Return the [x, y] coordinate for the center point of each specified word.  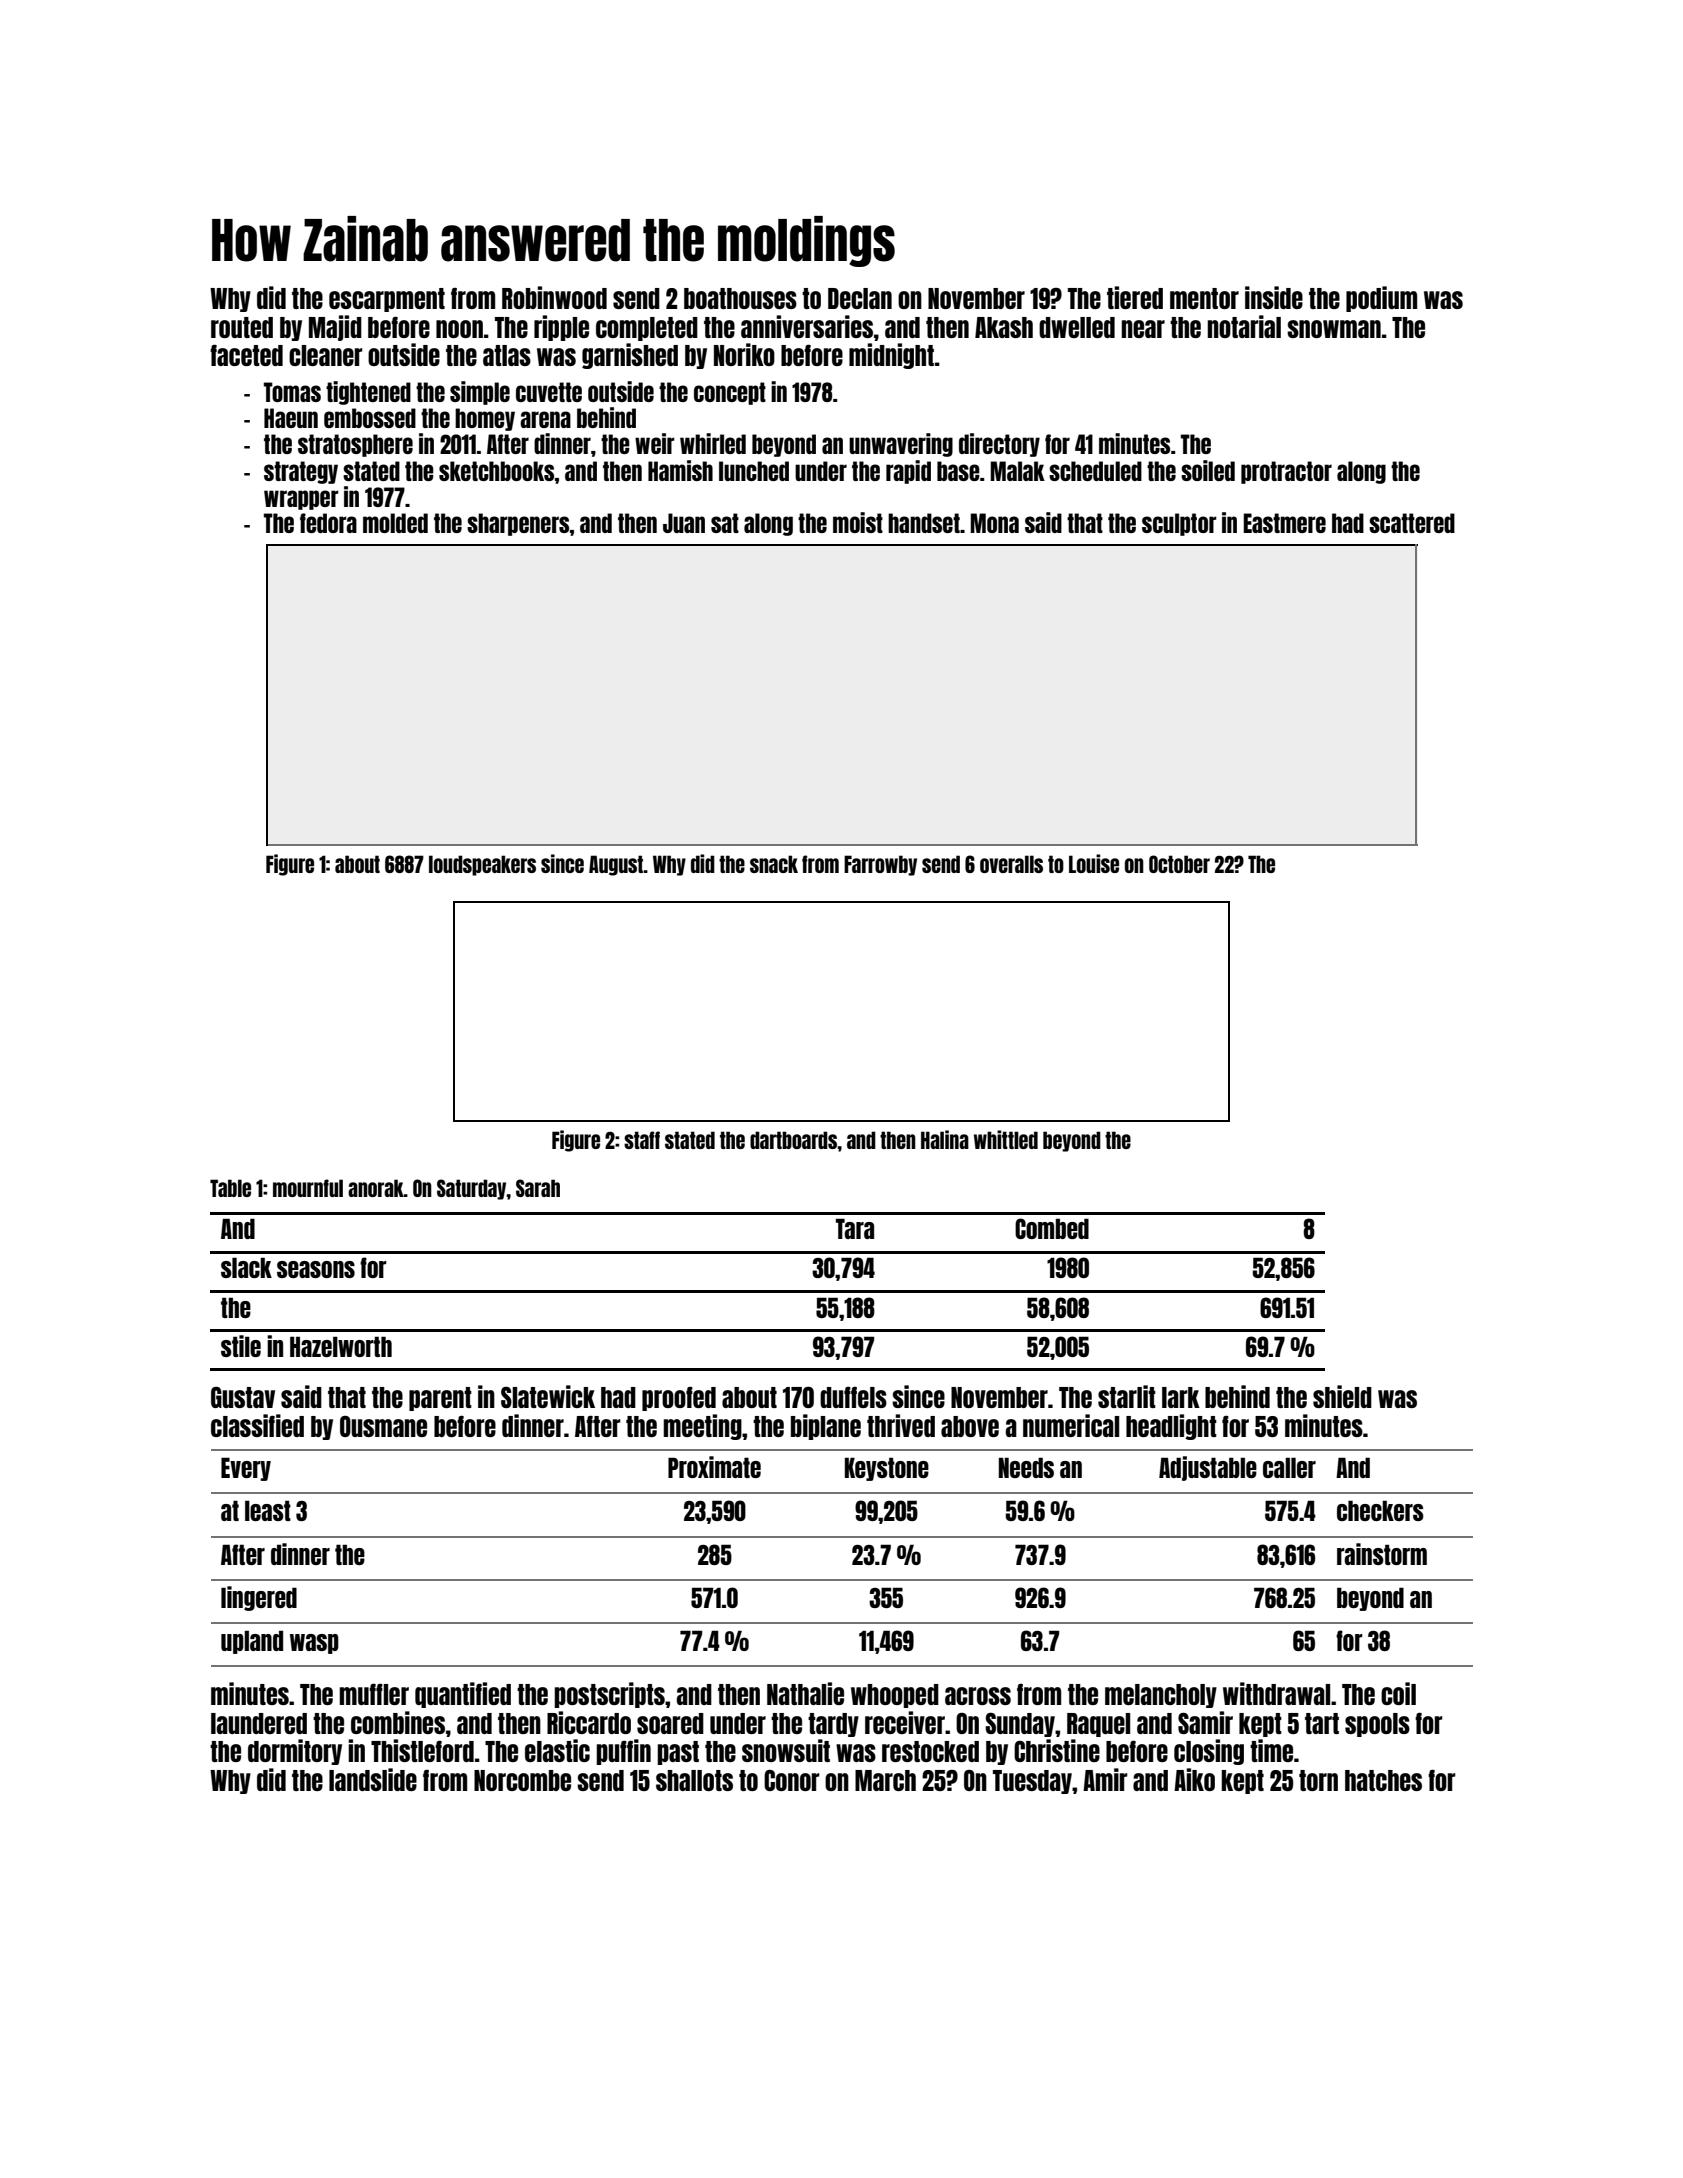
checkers [1380, 1510]
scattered [1412, 523]
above [970, 1426]
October [1179, 864]
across [978, 1696]
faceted [246, 355]
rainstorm [1382, 1554]
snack [774, 864]
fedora [328, 523]
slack [246, 1267]
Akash [1004, 327]
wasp [314, 1644]
